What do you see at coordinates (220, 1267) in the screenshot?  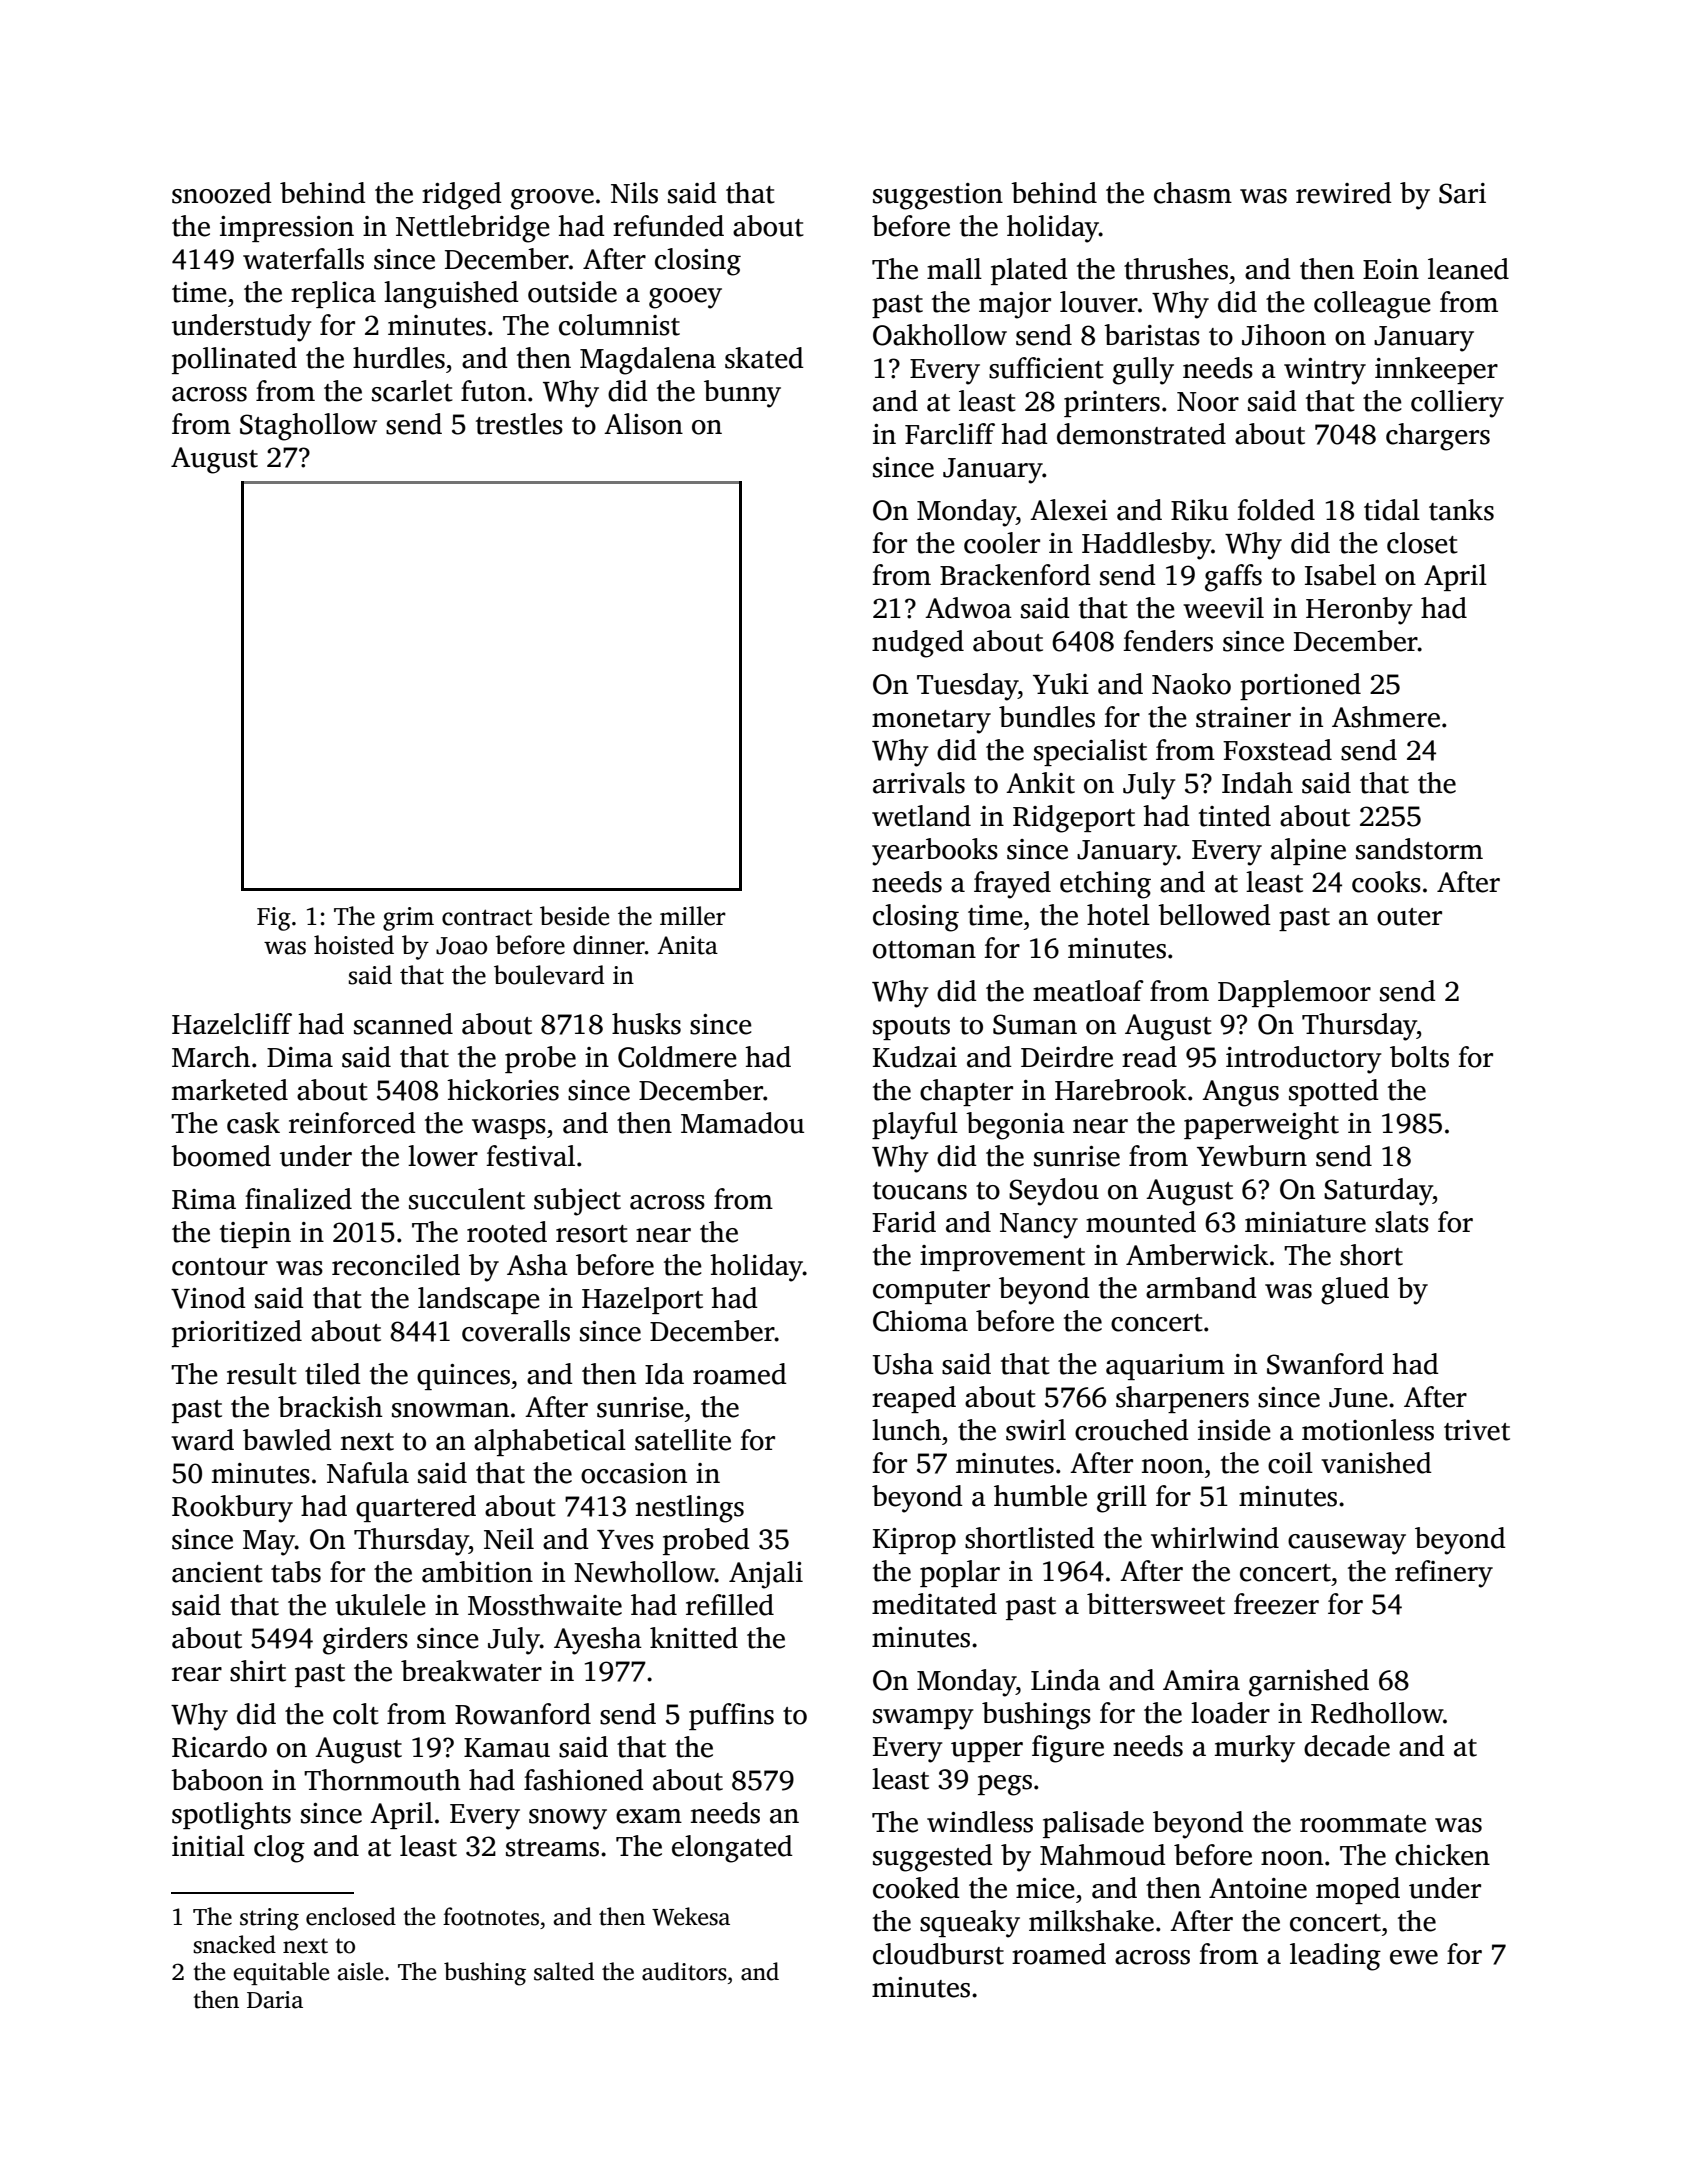 I see `contour` at bounding box center [220, 1267].
